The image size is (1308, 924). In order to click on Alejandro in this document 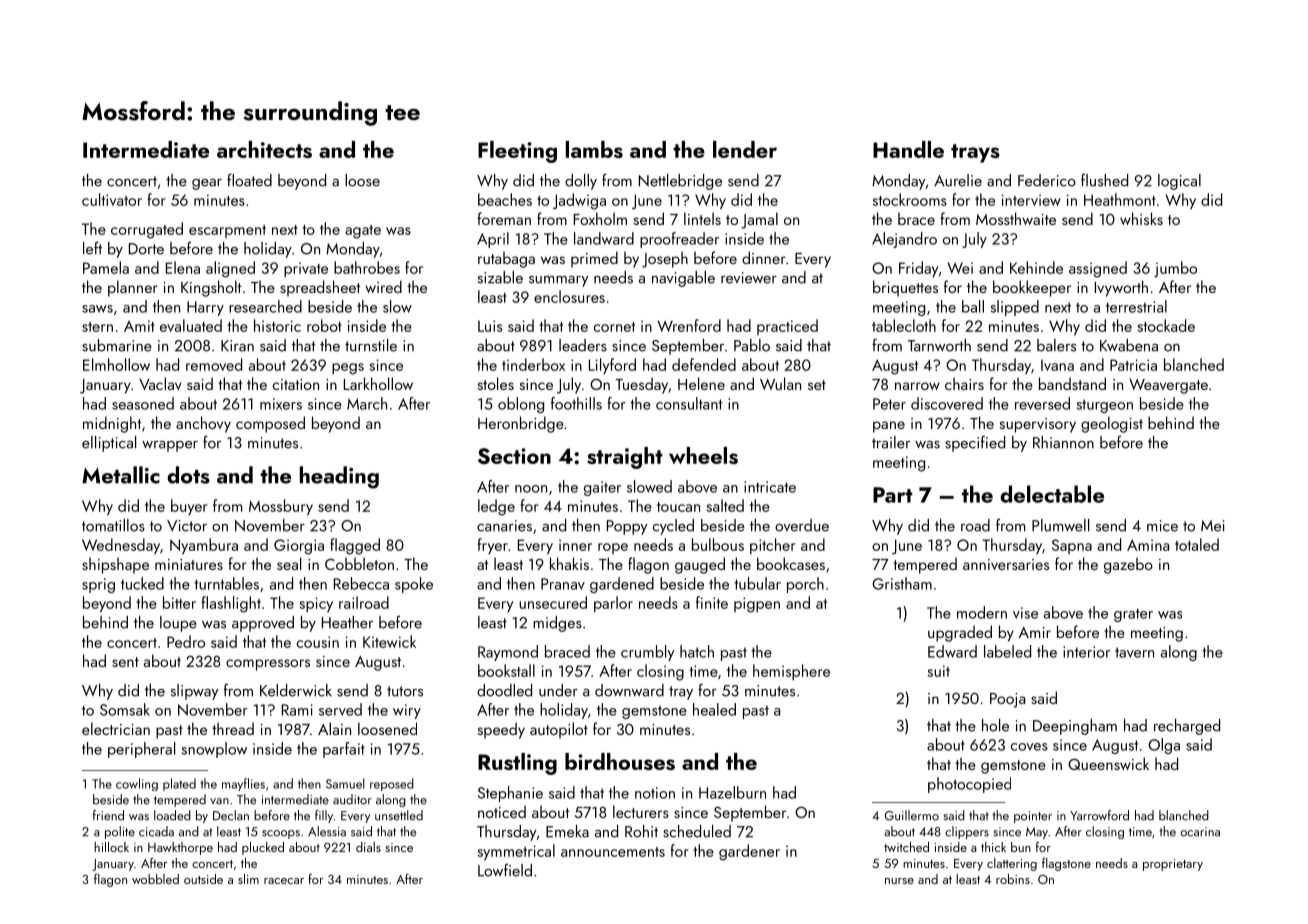, I will do `click(904, 240)`.
